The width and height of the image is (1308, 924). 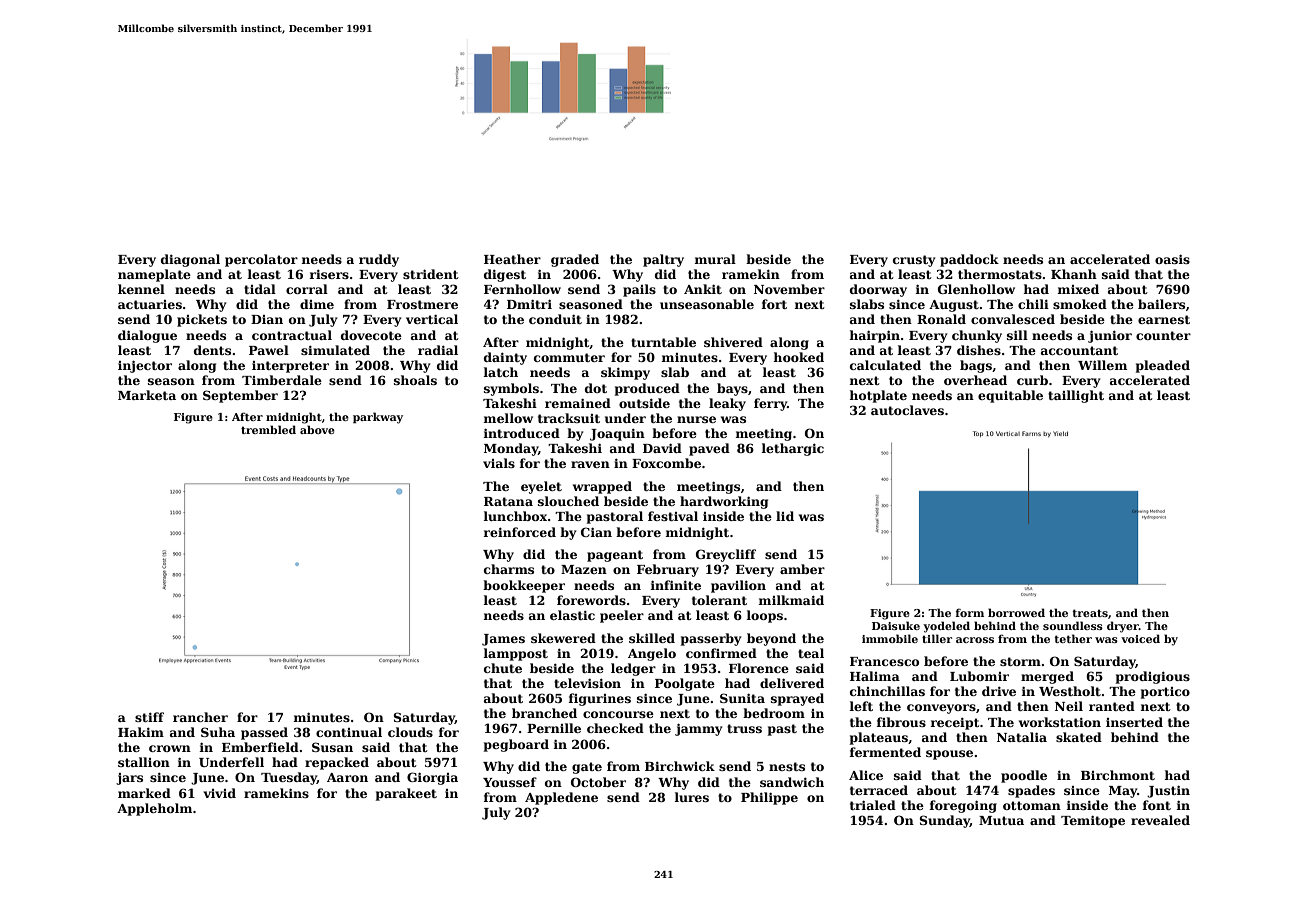 I want to click on Heather, so click(x=512, y=259).
